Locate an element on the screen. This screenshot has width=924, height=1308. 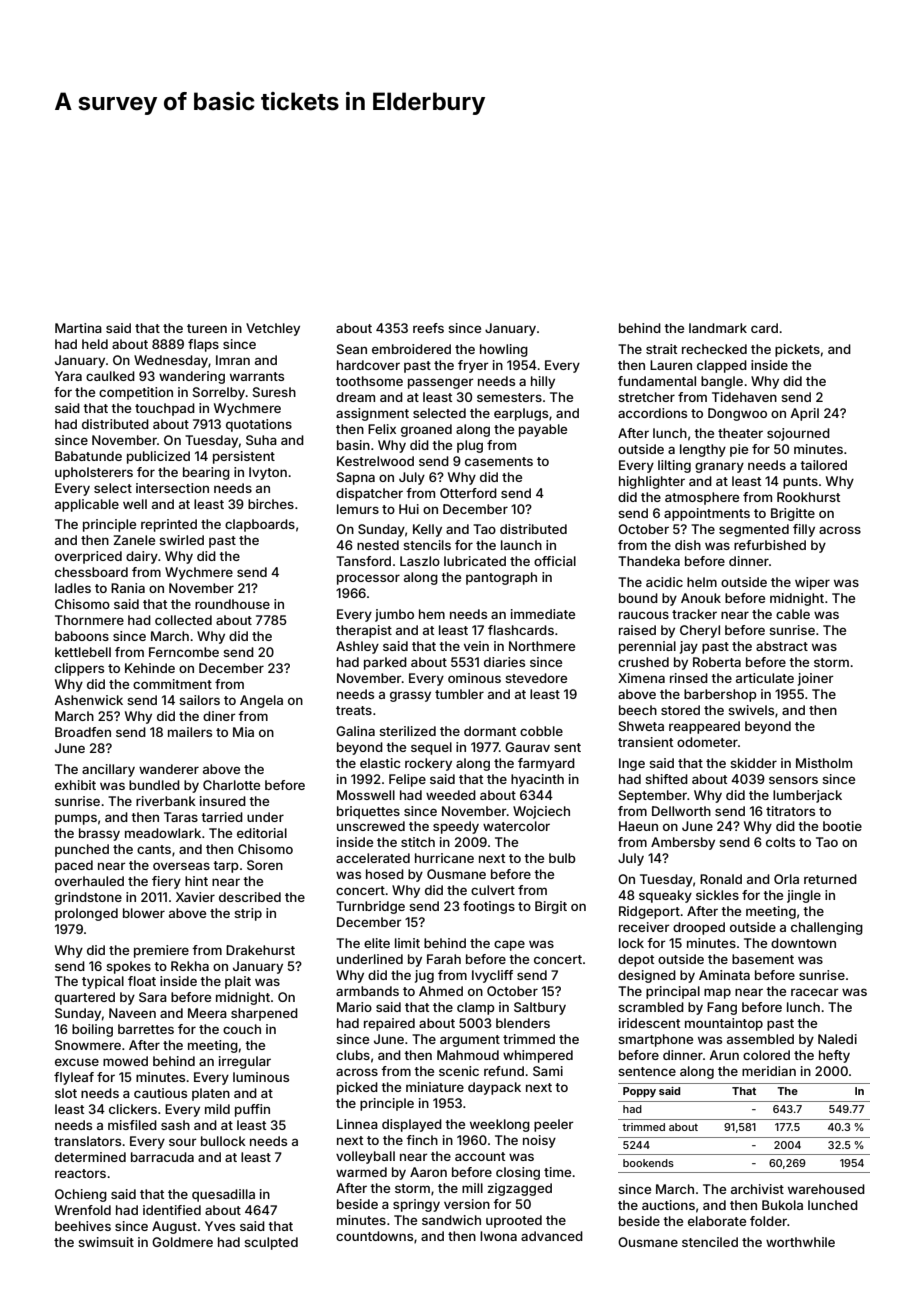
swimsuit is located at coordinates (106, 1242).
